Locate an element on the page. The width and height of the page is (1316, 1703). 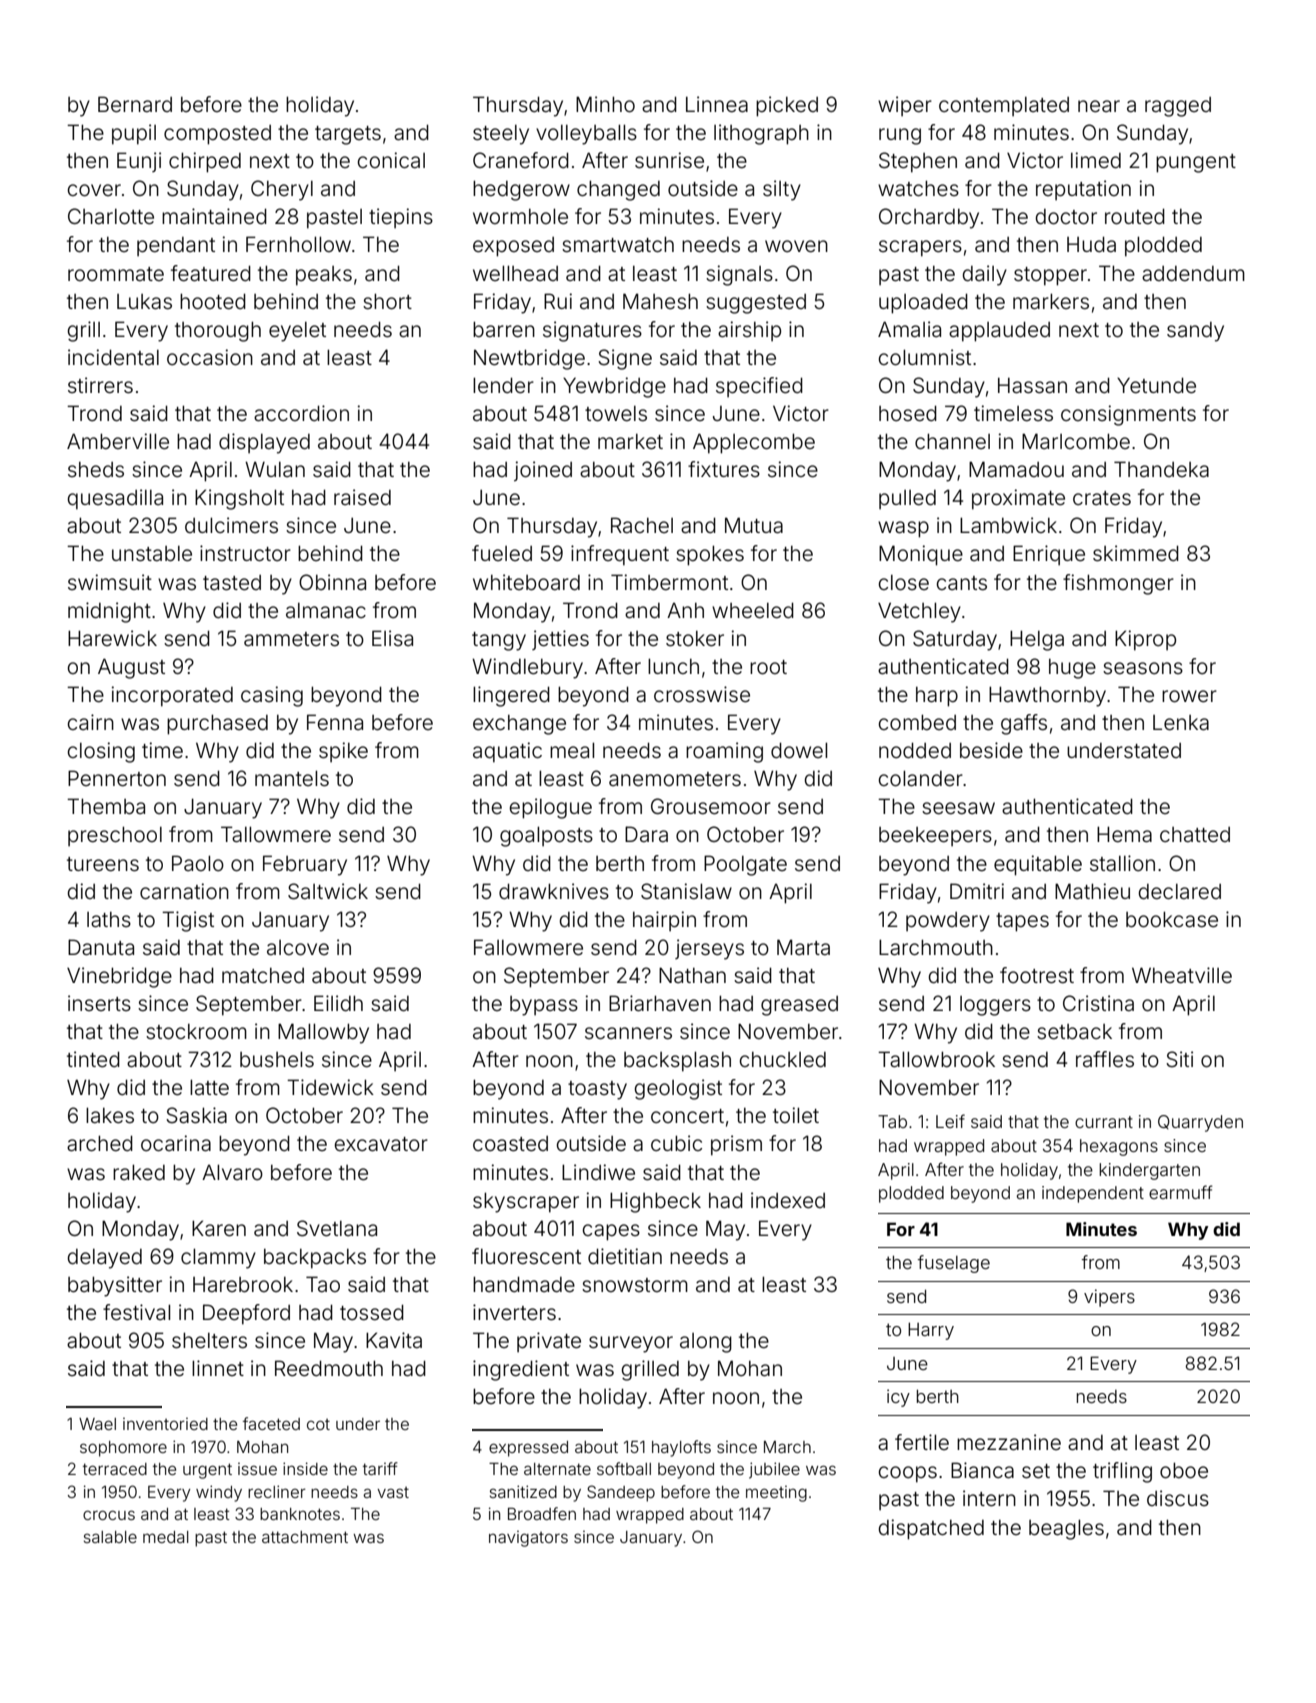
loggers is located at coordinates (995, 1006).
